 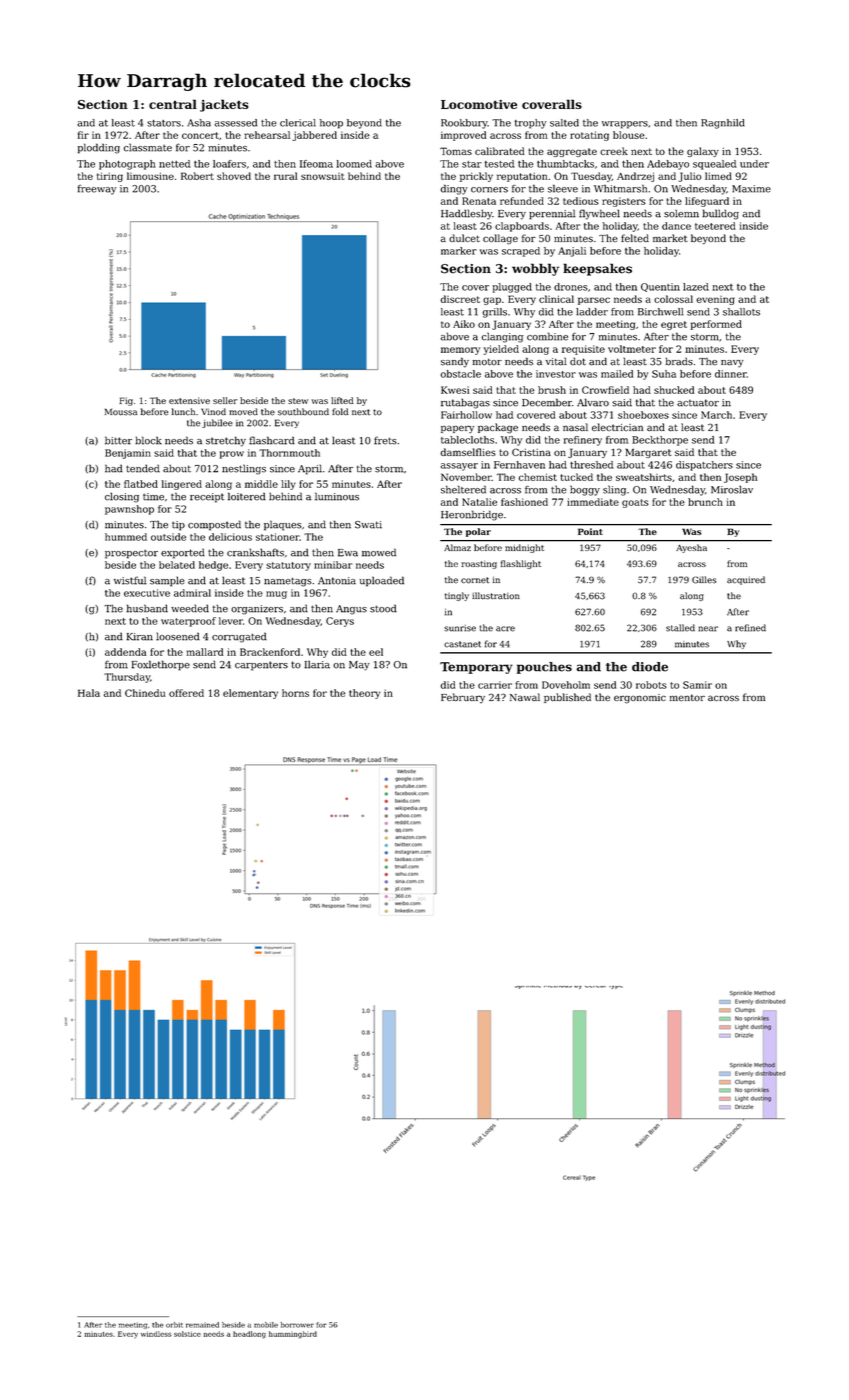 What do you see at coordinates (99, 148) in the screenshot?
I see `plodding` at bounding box center [99, 148].
